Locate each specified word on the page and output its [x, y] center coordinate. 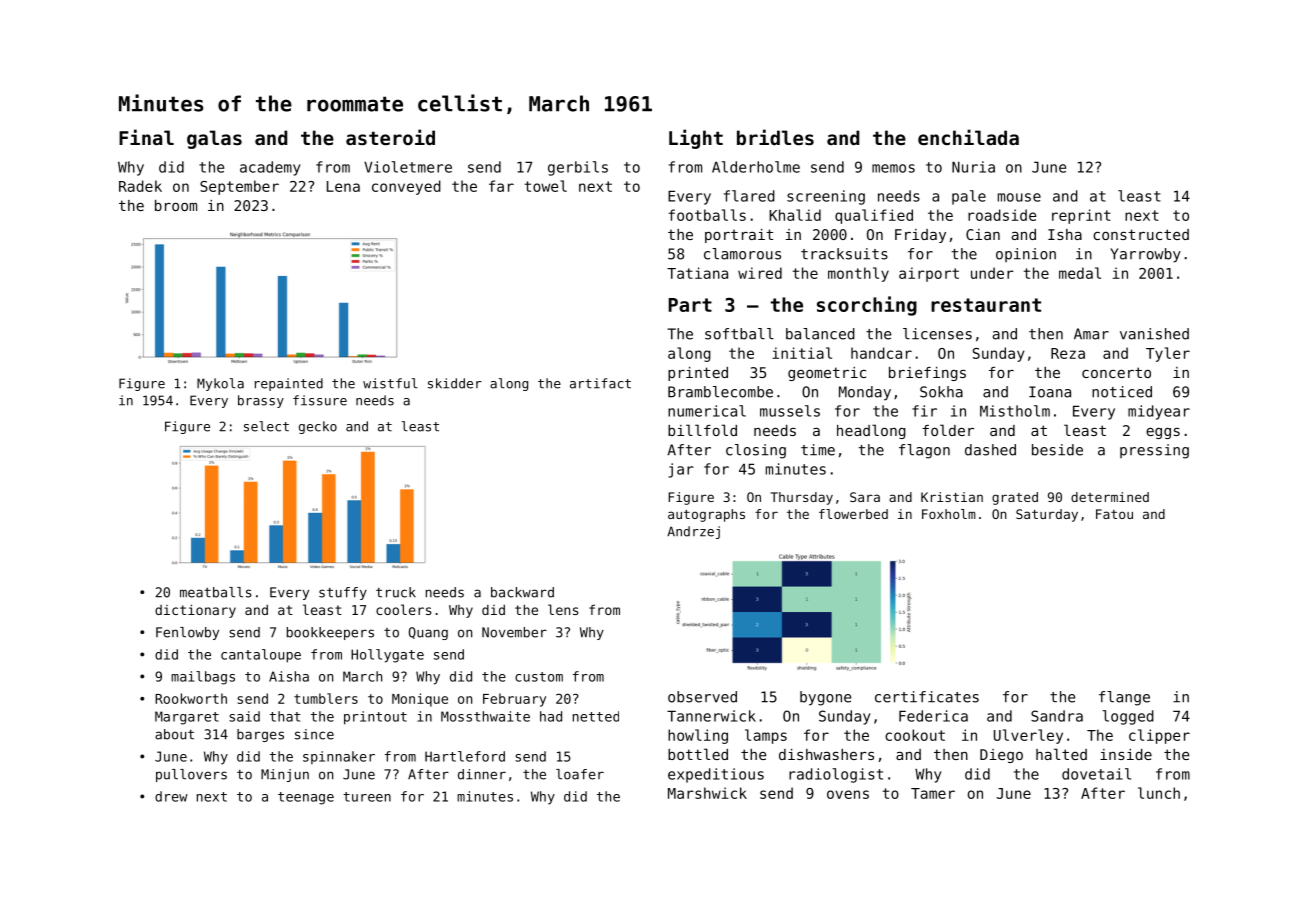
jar [681, 470]
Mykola [220, 384]
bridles [775, 137]
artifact [600, 383]
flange [1124, 698]
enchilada [968, 137]
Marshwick [707, 793]
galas [214, 139]
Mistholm [1015, 411]
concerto [1116, 372]
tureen [367, 797]
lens [563, 609]
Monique [420, 700]
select [266, 426]
